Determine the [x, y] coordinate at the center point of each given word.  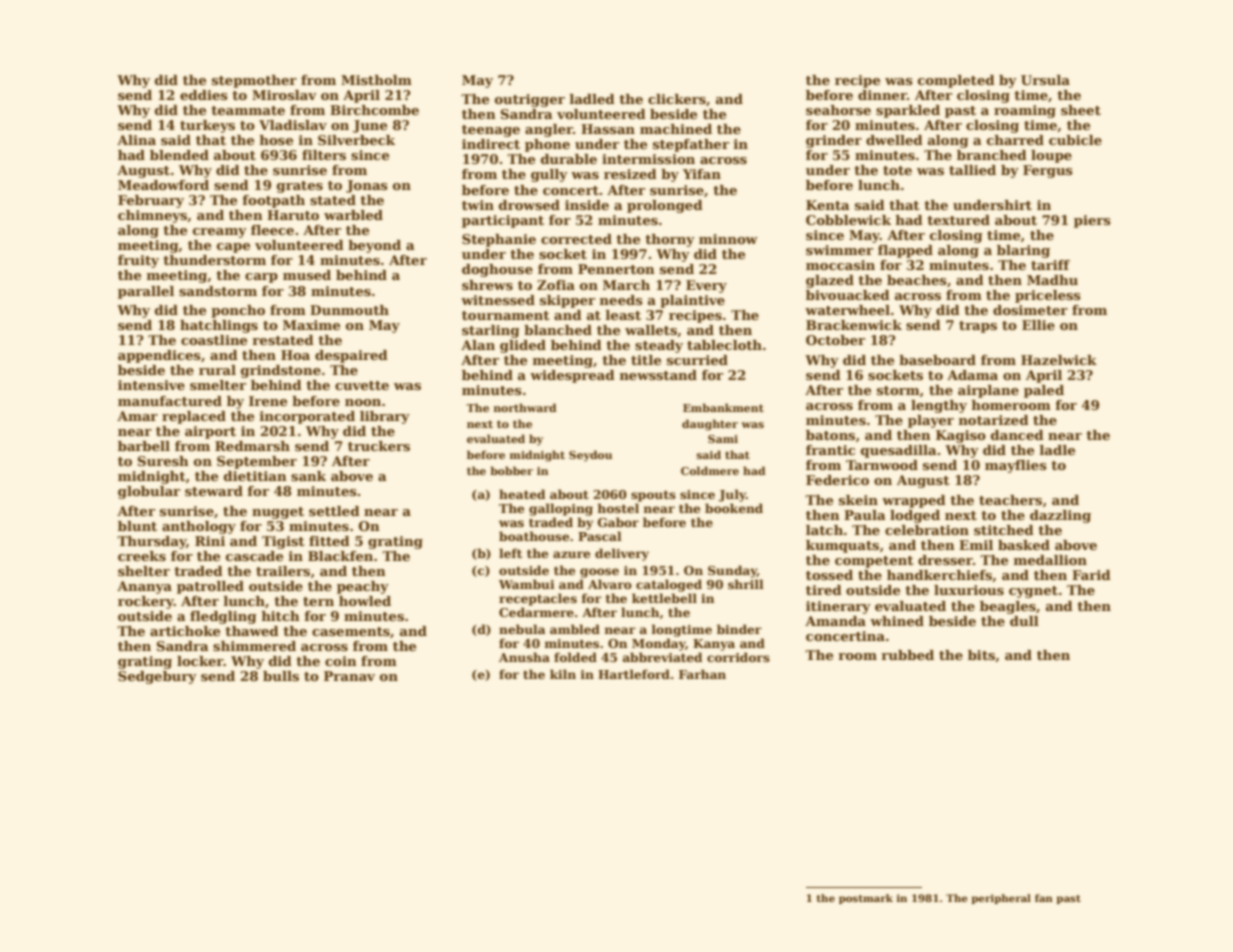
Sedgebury [157, 677]
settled [334, 511]
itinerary [838, 607]
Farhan [702, 674]
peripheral [1001, 899]
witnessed [498, 300]
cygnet [1033, 592]
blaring [1023, 251]
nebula [522, 629]
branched [992, 155]
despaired [351, 356]
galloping [561, 509]
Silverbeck [356, 140]
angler [549, 130]
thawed [252, 631]
